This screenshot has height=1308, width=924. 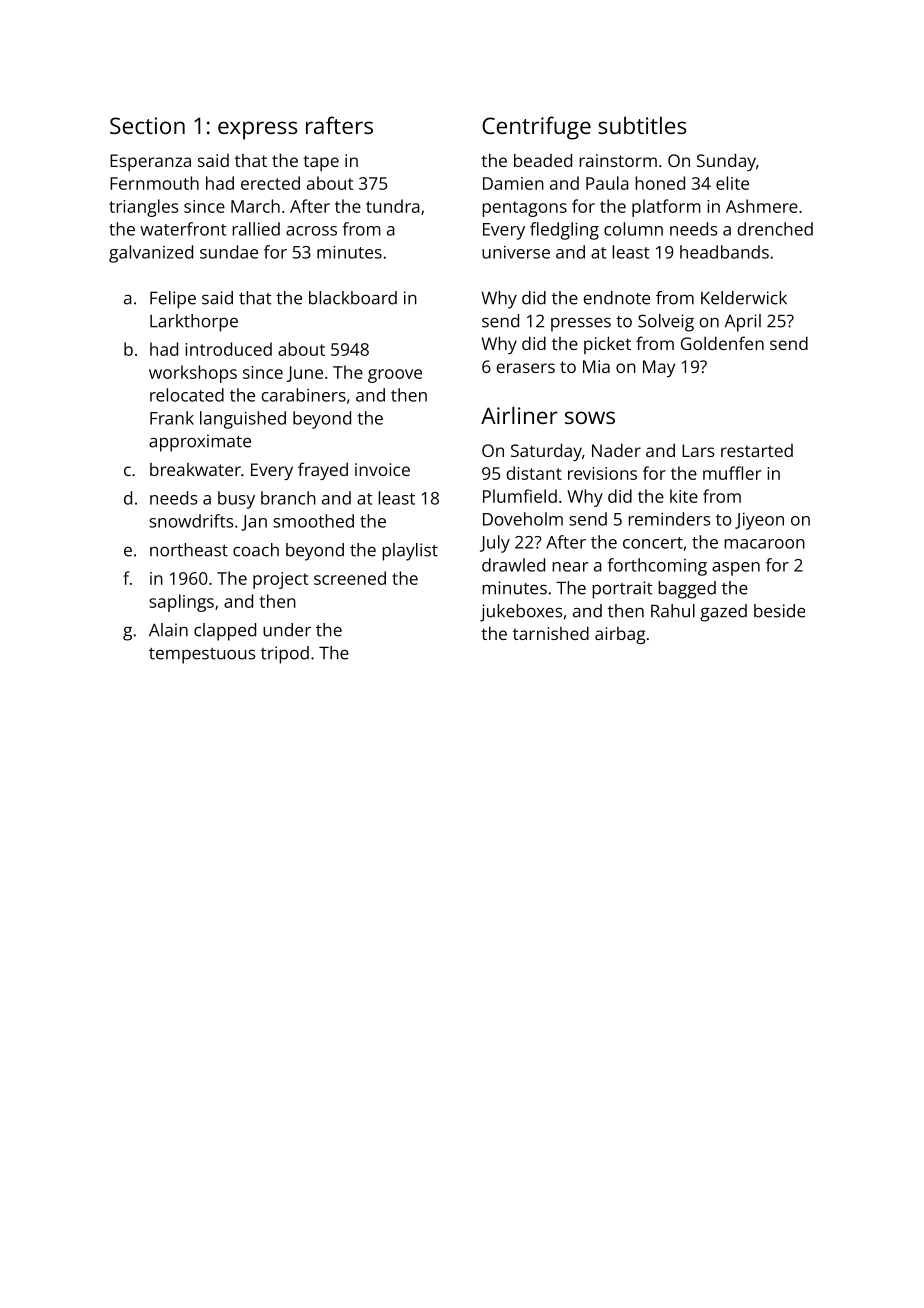 What do you see at coordinates (642, 125) in the screenshot?
I see `subtitles` at bounding box center [642, 125].
